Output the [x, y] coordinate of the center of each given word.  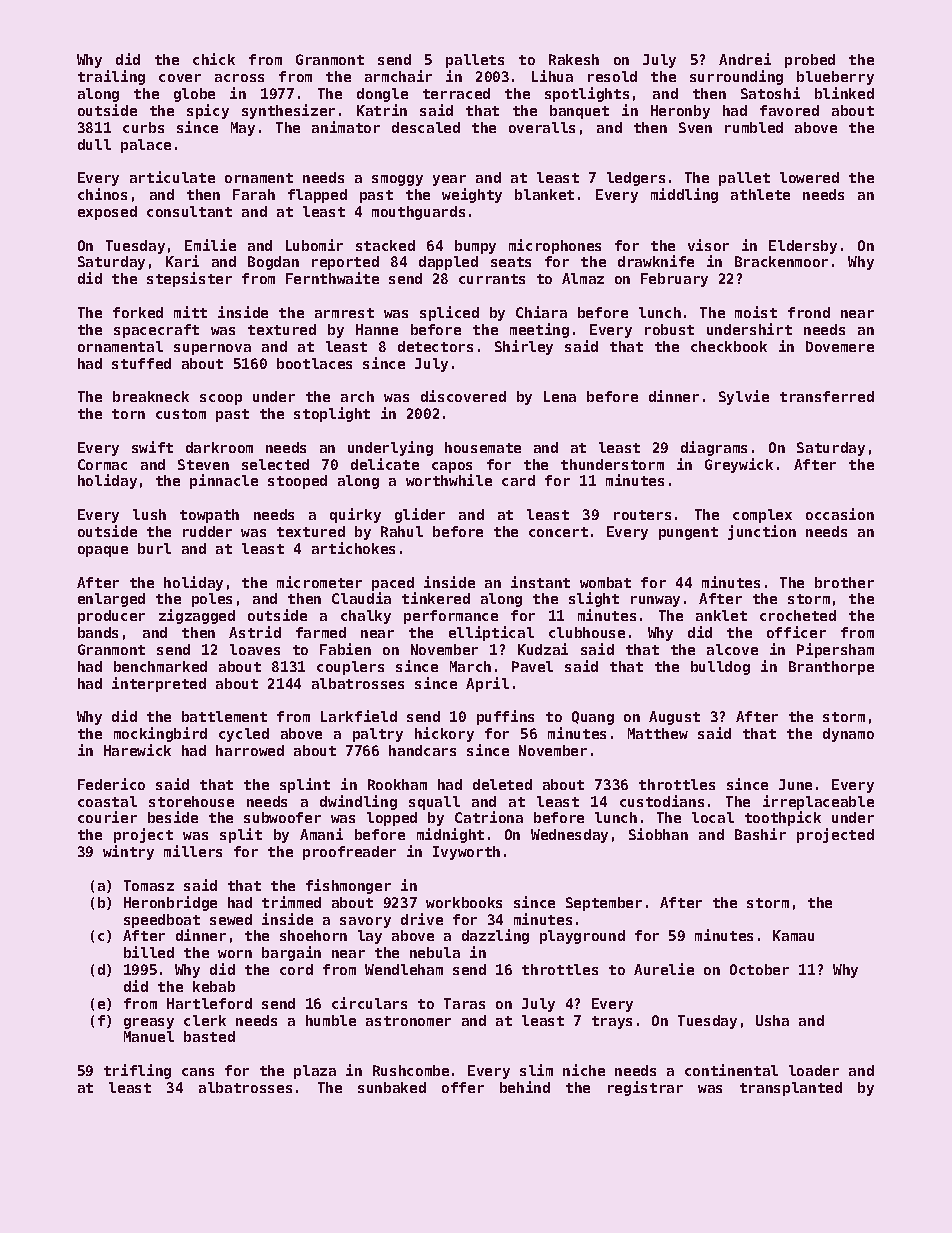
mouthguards [418, 213]
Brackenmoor [781, 261]
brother [844, 582]
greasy [149, 1023]
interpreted [159, 684]
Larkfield [359, 716]
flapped [317, 196]
